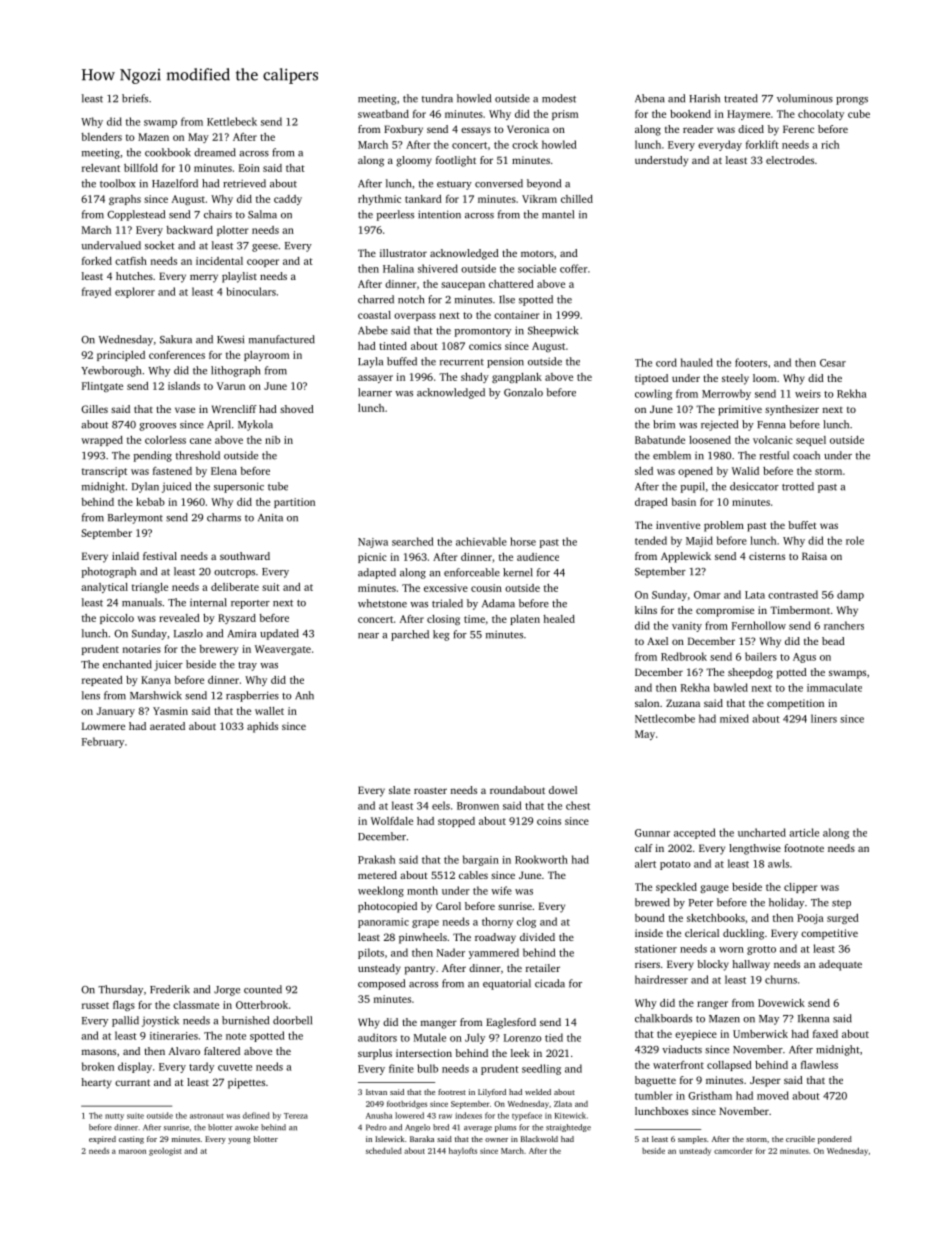 The height and width of the screenshot is (1233, 952). What do you see at coordinates (655, 1081) in the screenshot?
I see `baguette` at bounding box center [655, 1081].
